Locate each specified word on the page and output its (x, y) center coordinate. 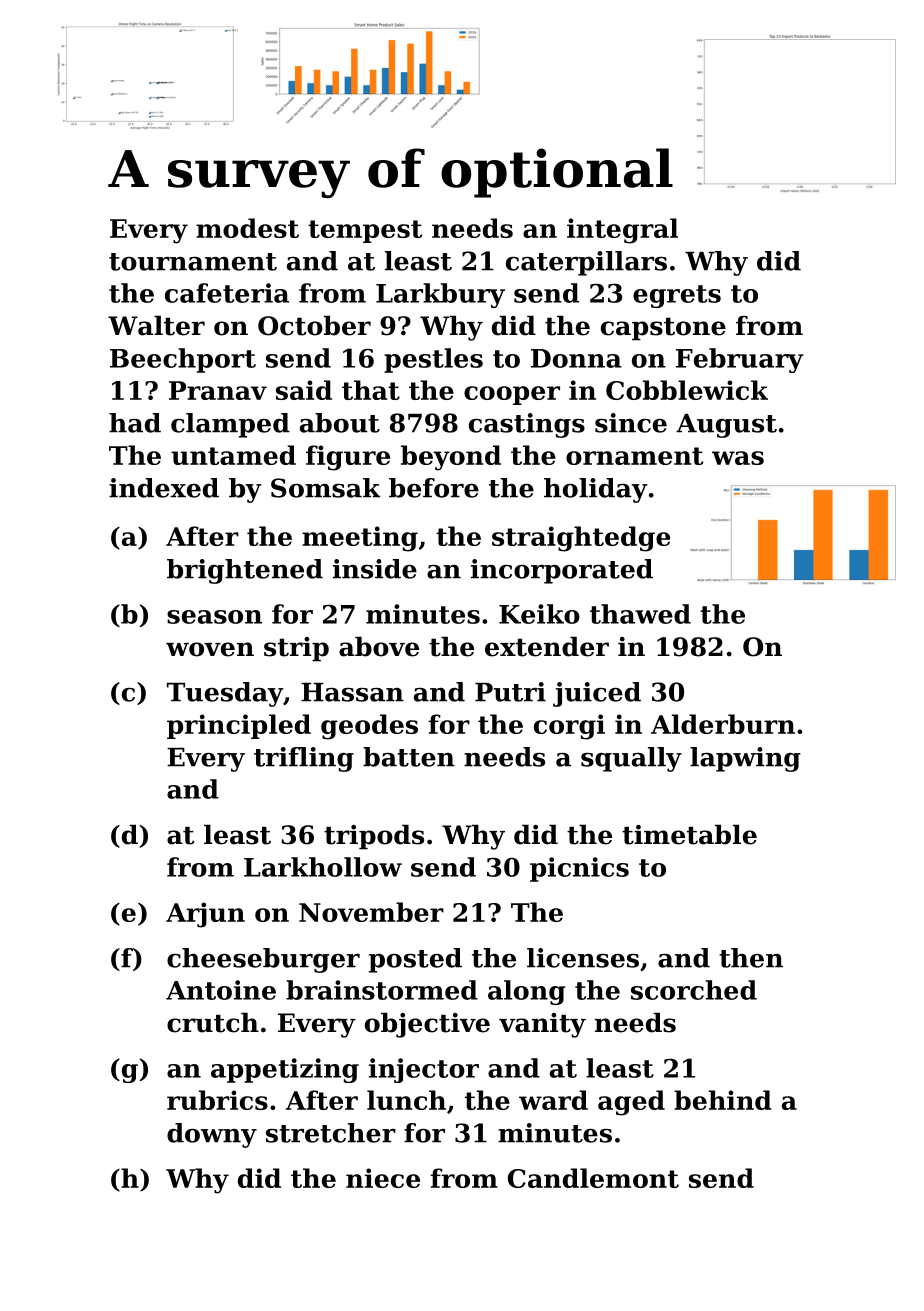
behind (723, 1100)
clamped (230, 425)
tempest (365, 231)
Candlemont (593, 1178)
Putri (510, 692)
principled (239, 726)
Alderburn (723, 724)
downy (212, 1135)
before (434, 488)
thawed (640, 614)
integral (622, 231)
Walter (156, 325)
